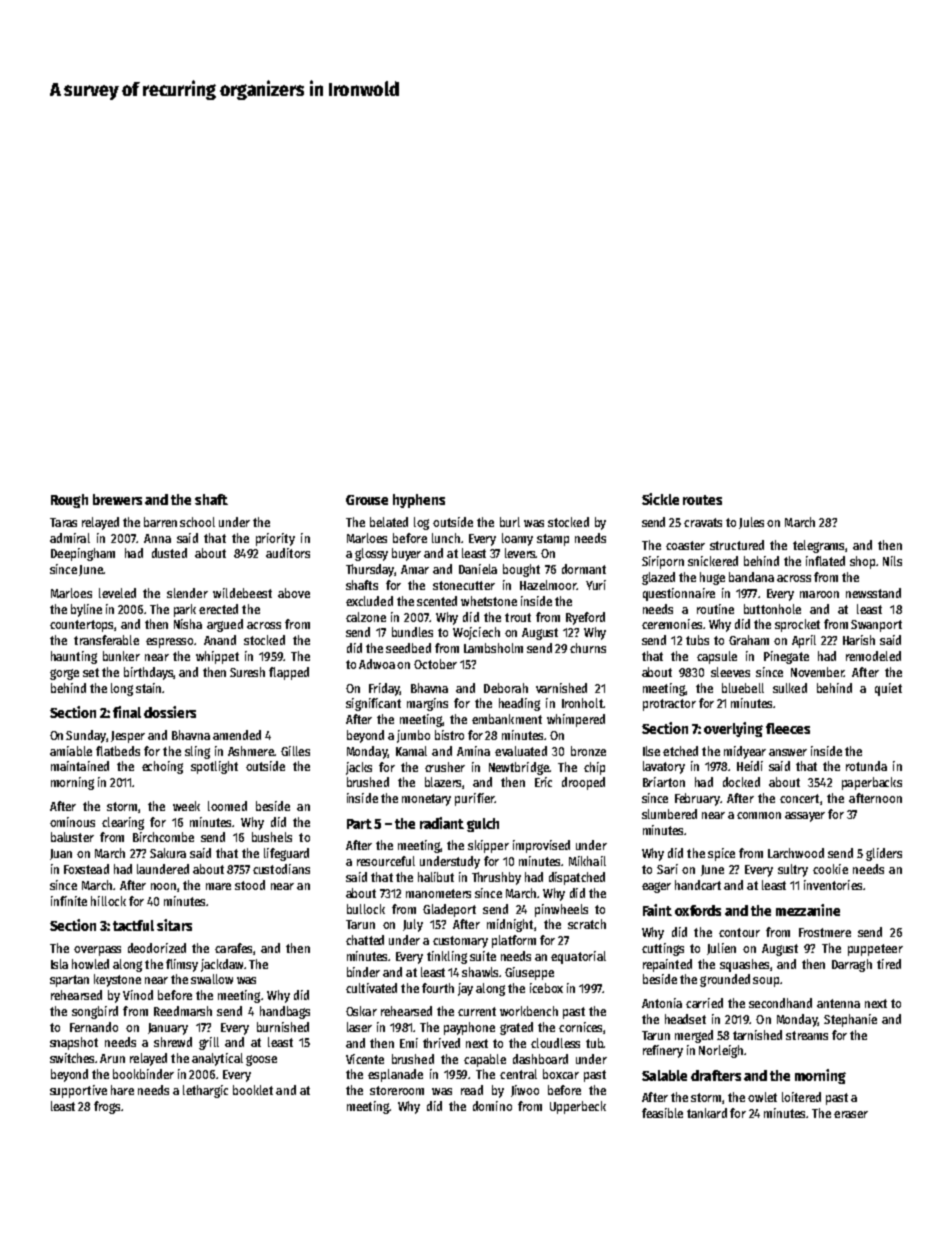 This screenshot has width=952, height=1233. What do you see at coordinates (442, 823) in the screenshot?
I see `radiant` at bounding box center [442, 823].
